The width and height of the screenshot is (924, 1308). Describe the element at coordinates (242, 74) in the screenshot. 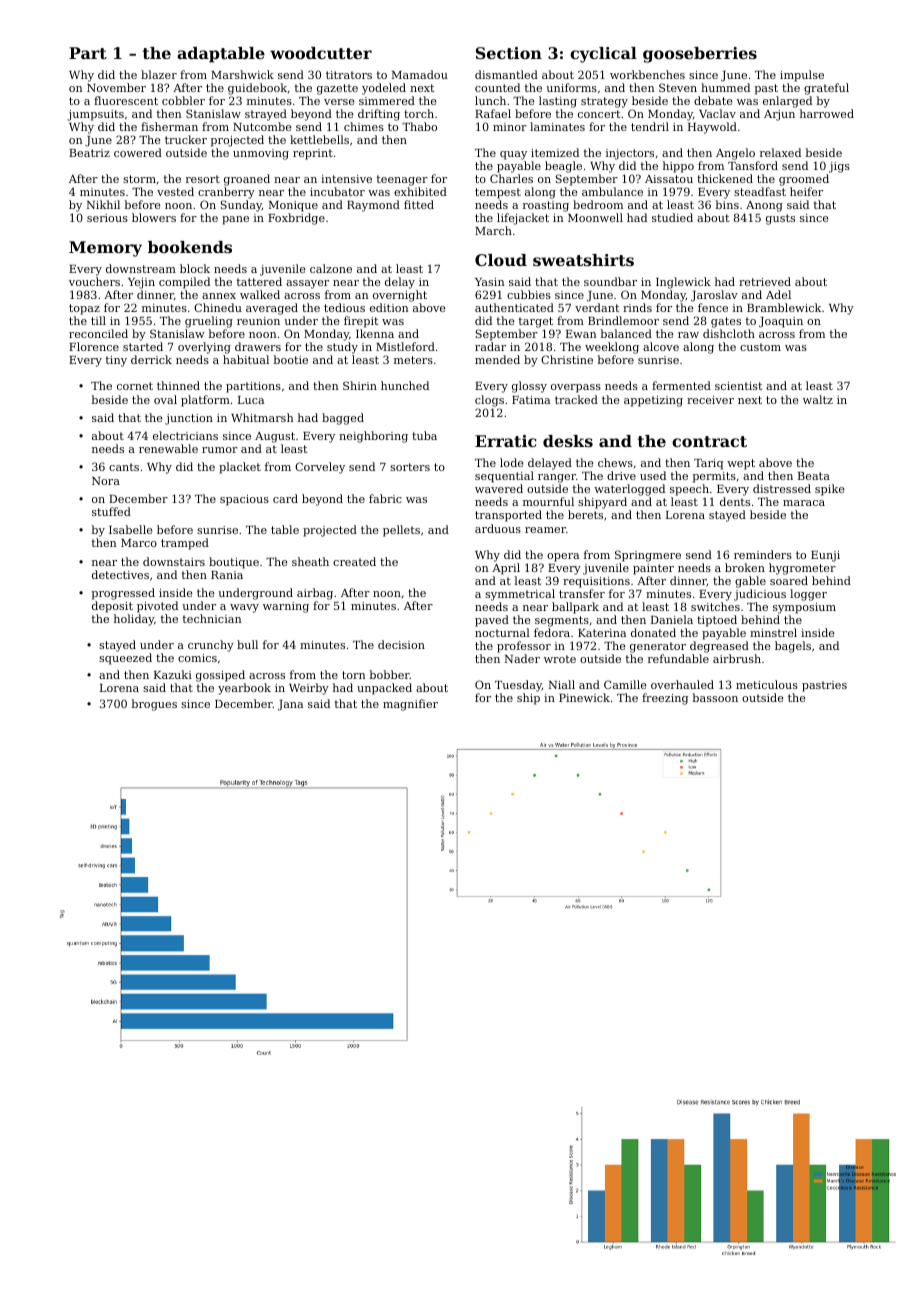

I see `Marshwick` at that location.
